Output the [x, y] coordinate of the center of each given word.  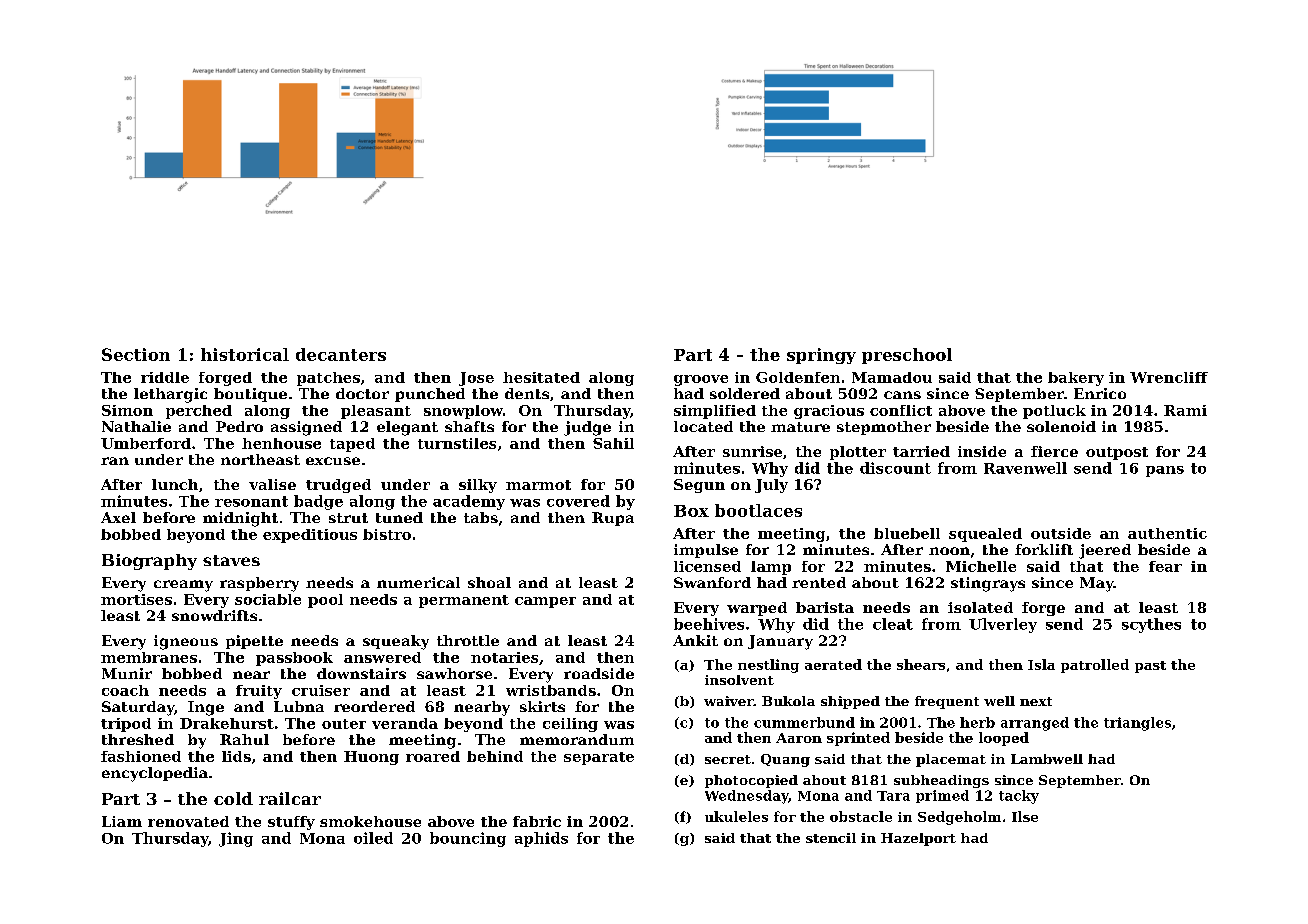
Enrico [1100, 393]
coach [125, 690]
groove [701, 380]
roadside [599, 673]
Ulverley [1003, 625]
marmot [538, 485]
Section [136, 354]
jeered [1105, 551]
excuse [333, 461]
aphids [541, 839]
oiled [373, 838]
